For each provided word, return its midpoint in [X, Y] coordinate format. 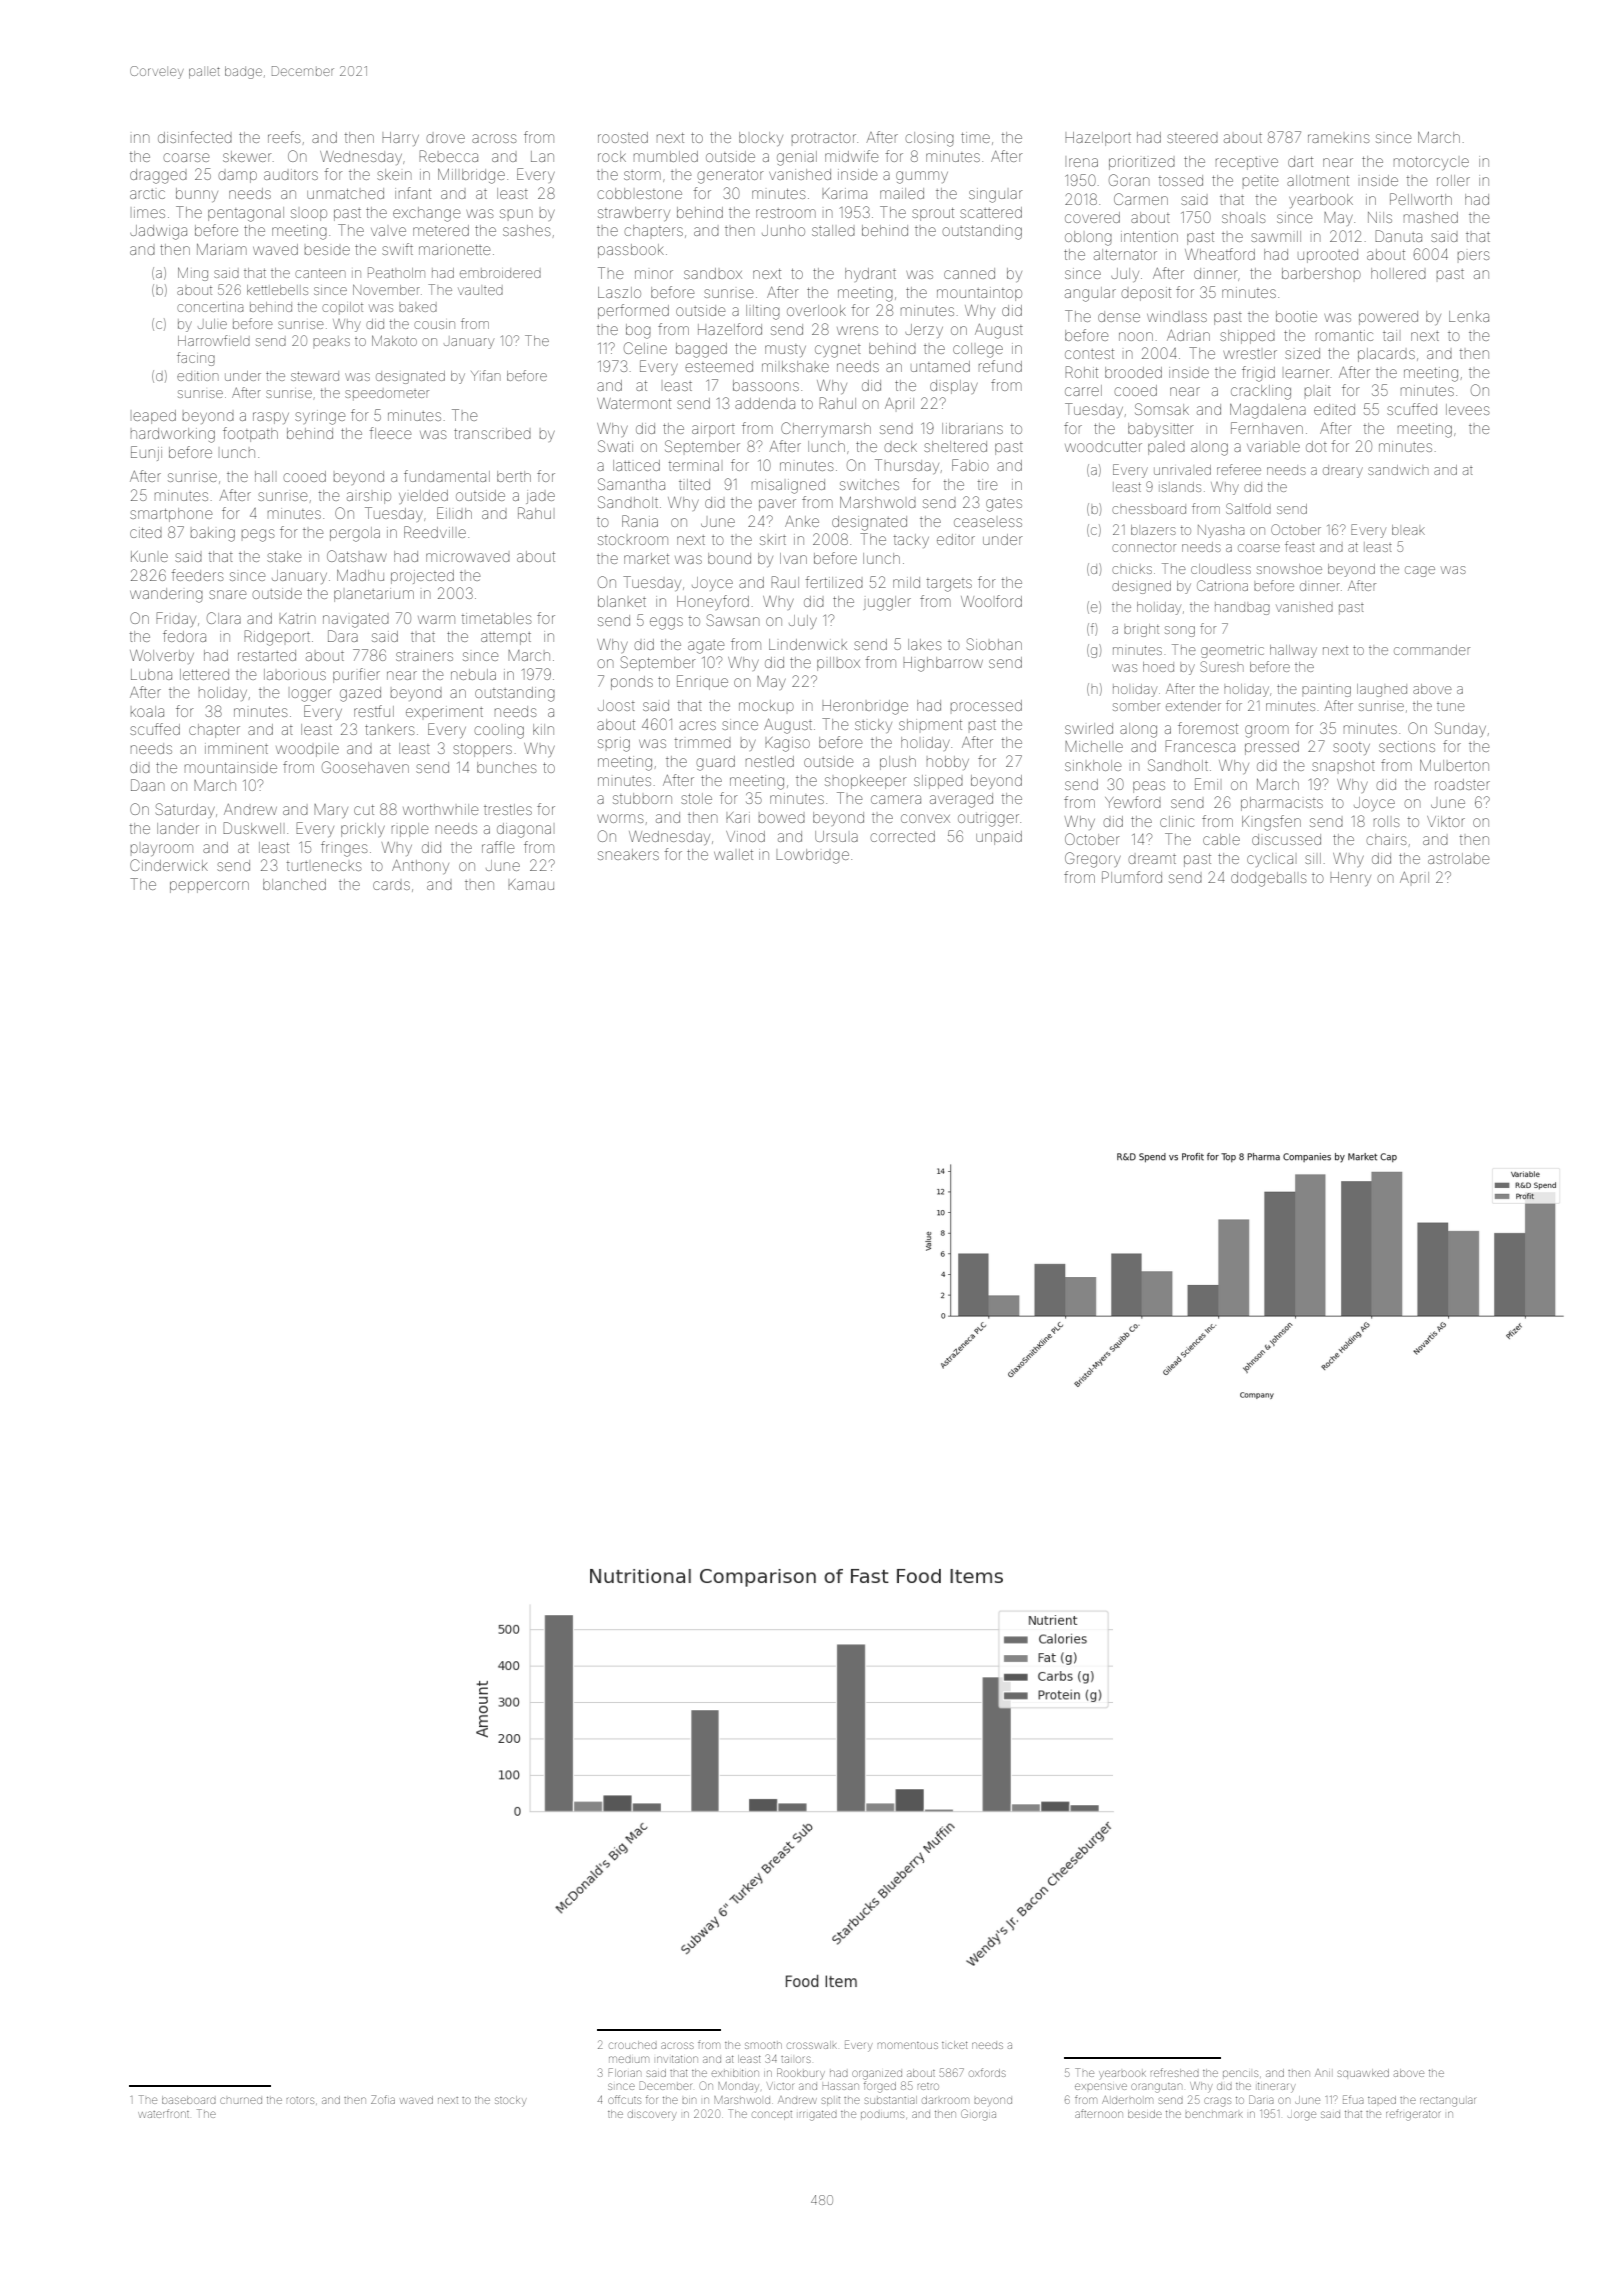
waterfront [163, 2113]
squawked [1363, 2073]
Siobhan [994, 644]
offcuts [624, 2099]
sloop [309, 215]
